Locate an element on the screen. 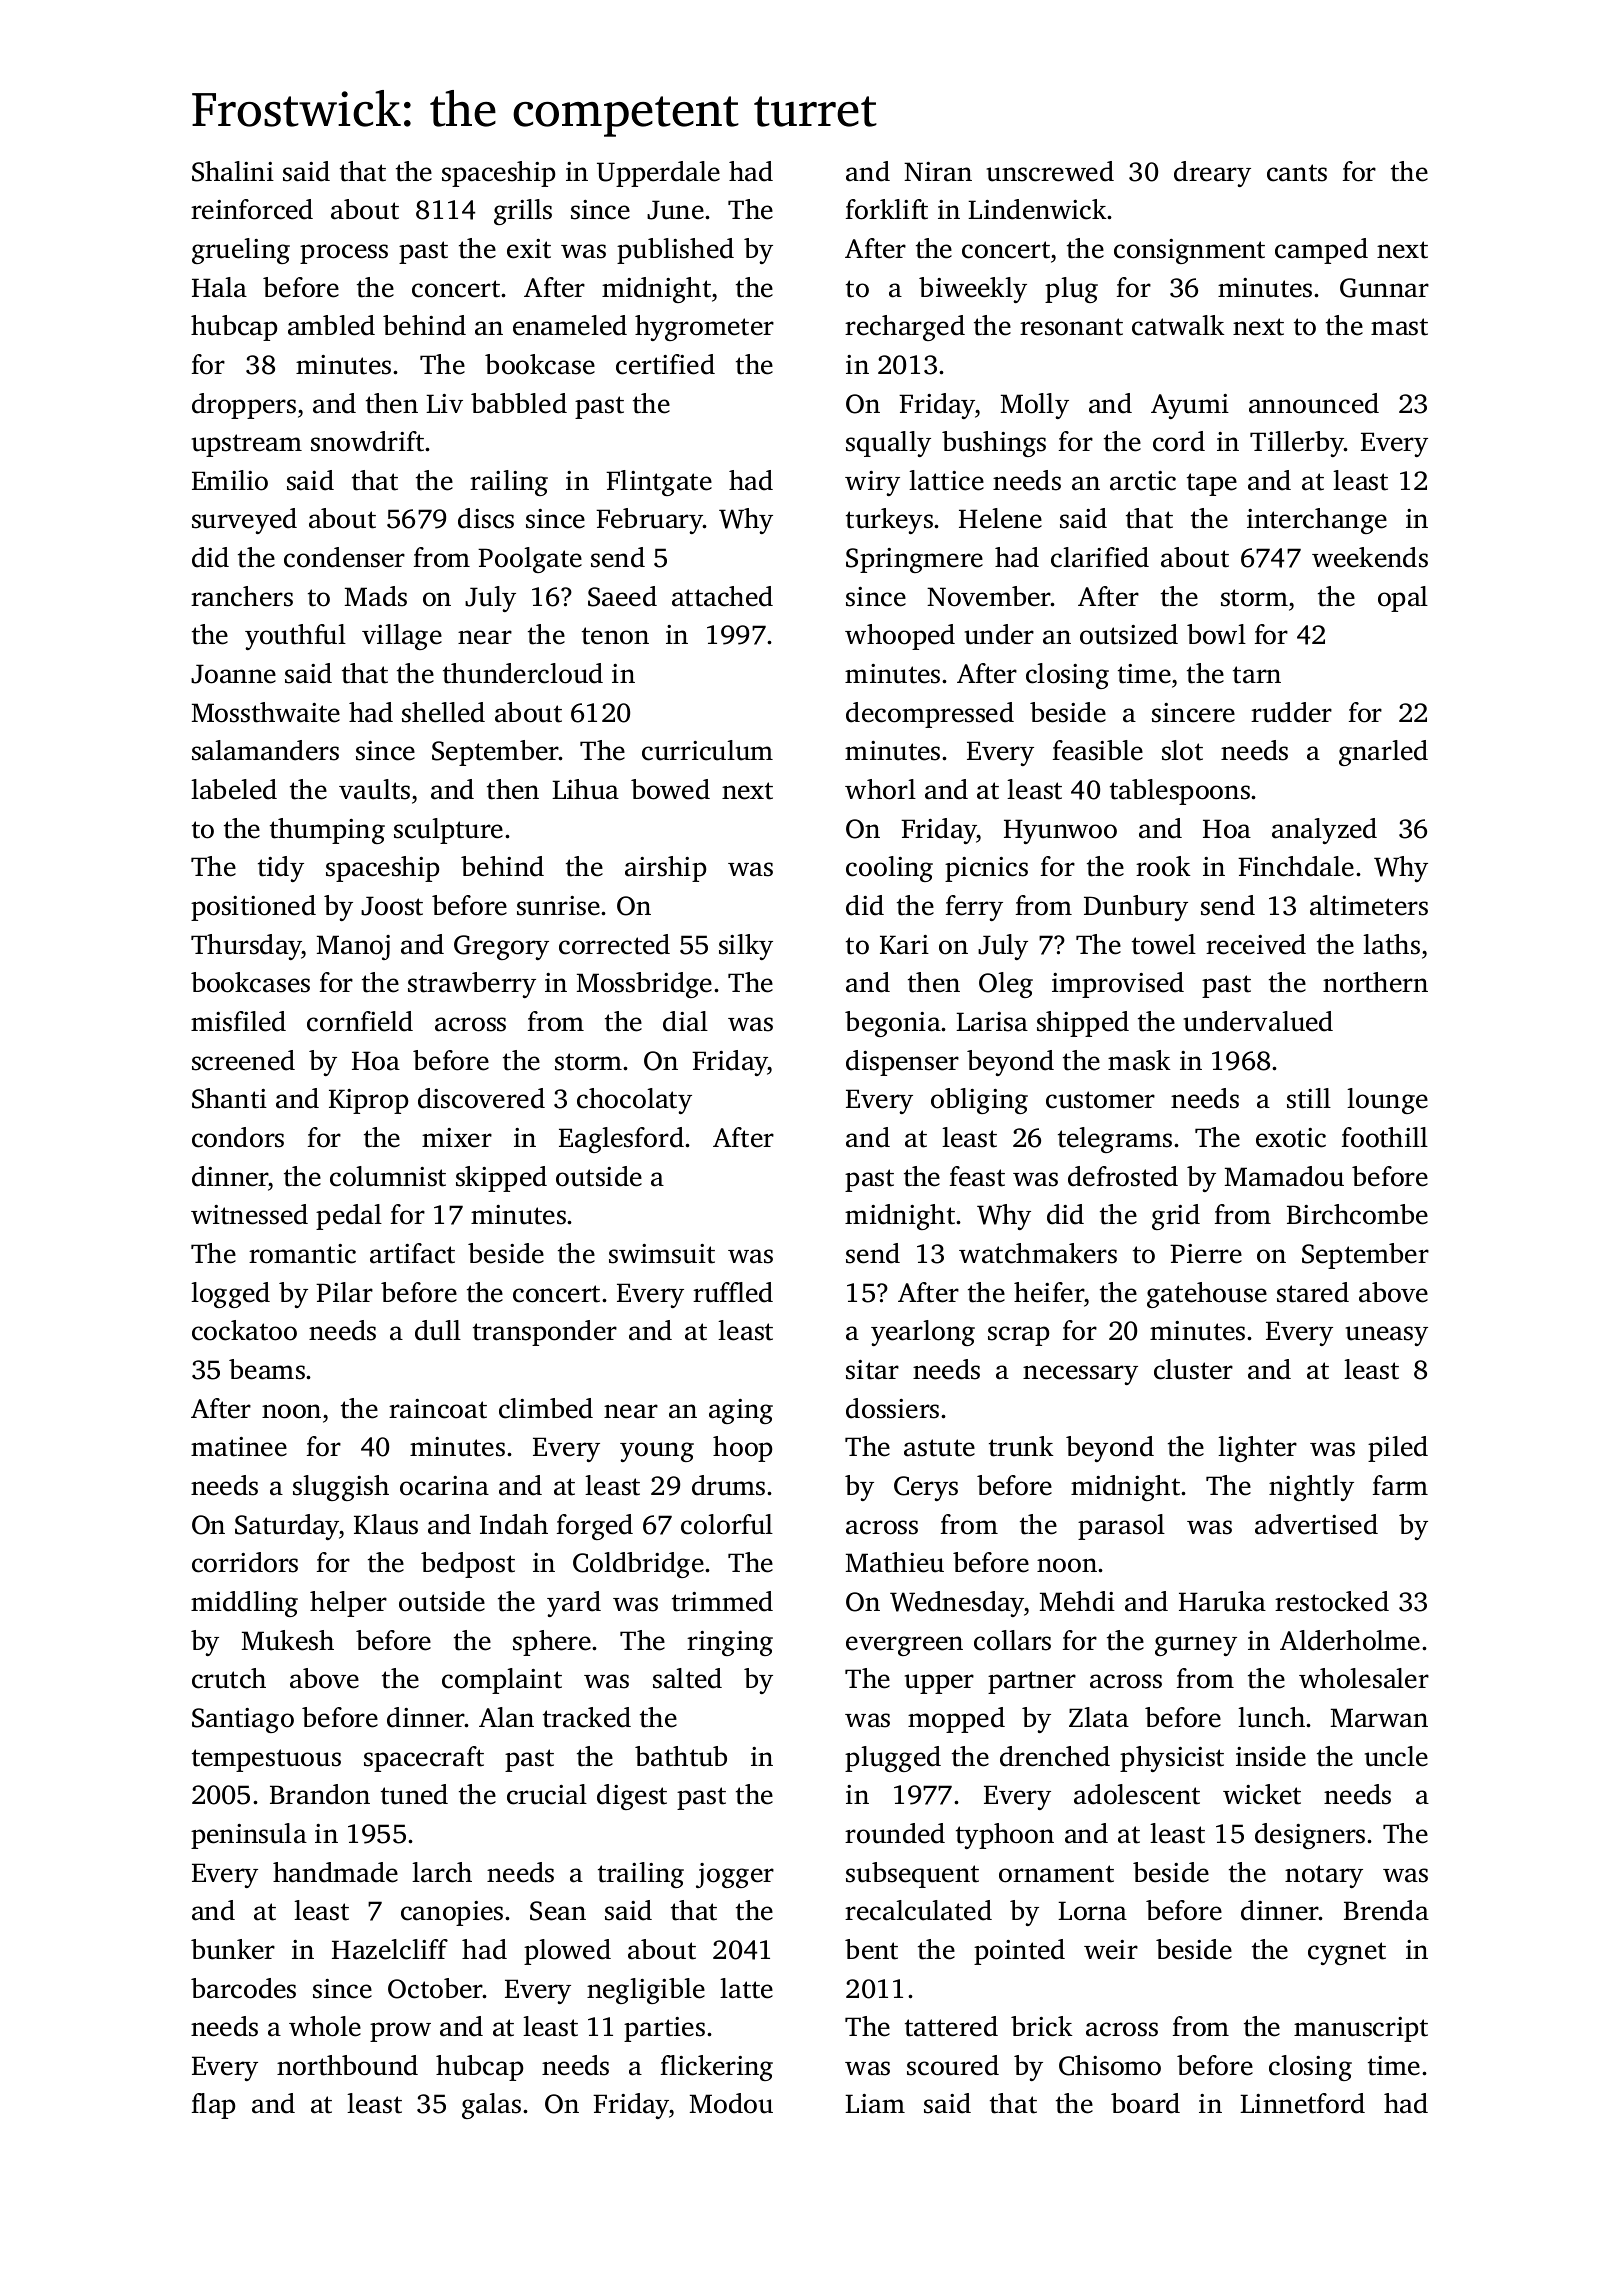 This screenshot has width=1620, height=2292. Liv is located at coordinates (444, 403).
